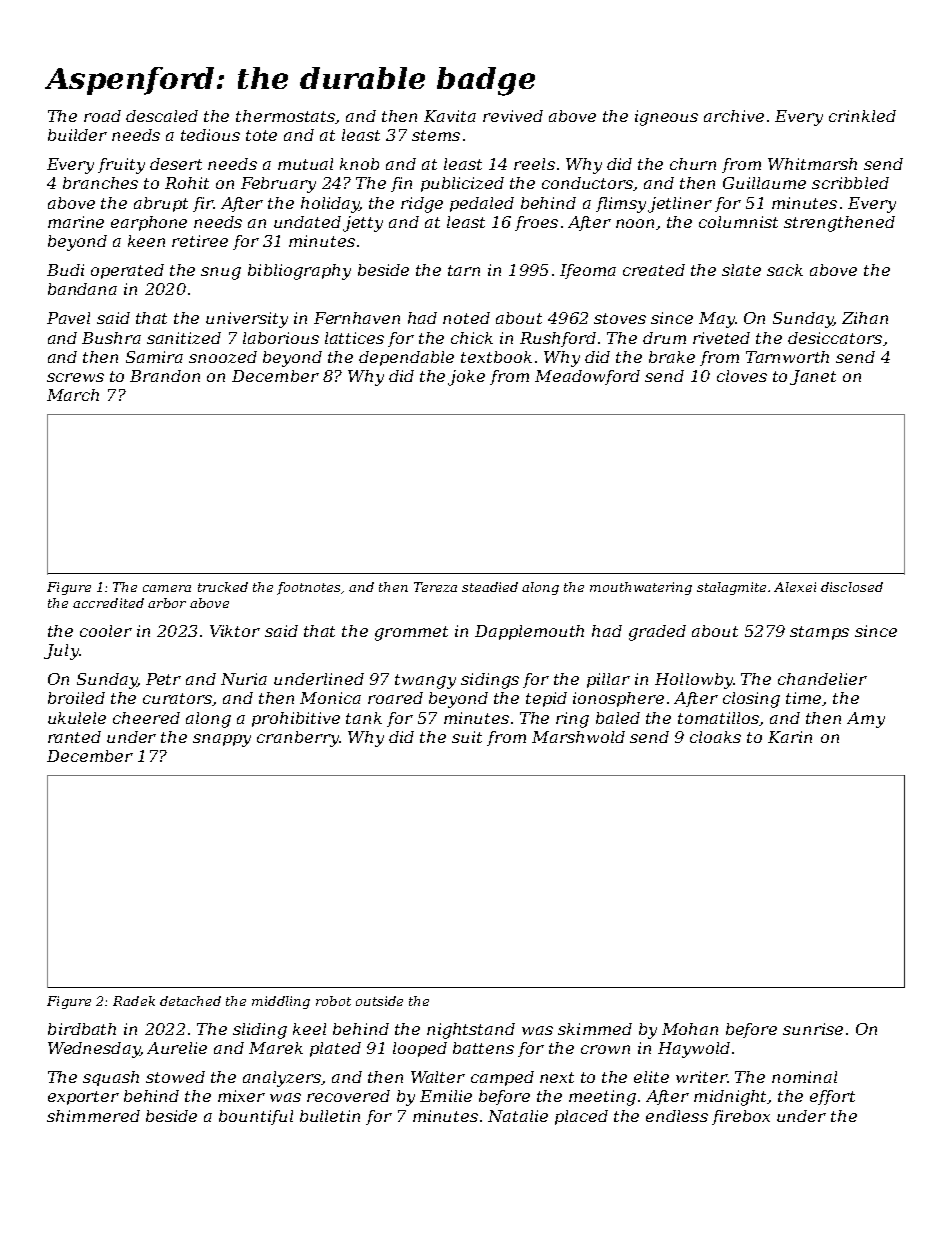  Describe the element at coordinates (734, 116) in the image. I see `archive` at that location.
